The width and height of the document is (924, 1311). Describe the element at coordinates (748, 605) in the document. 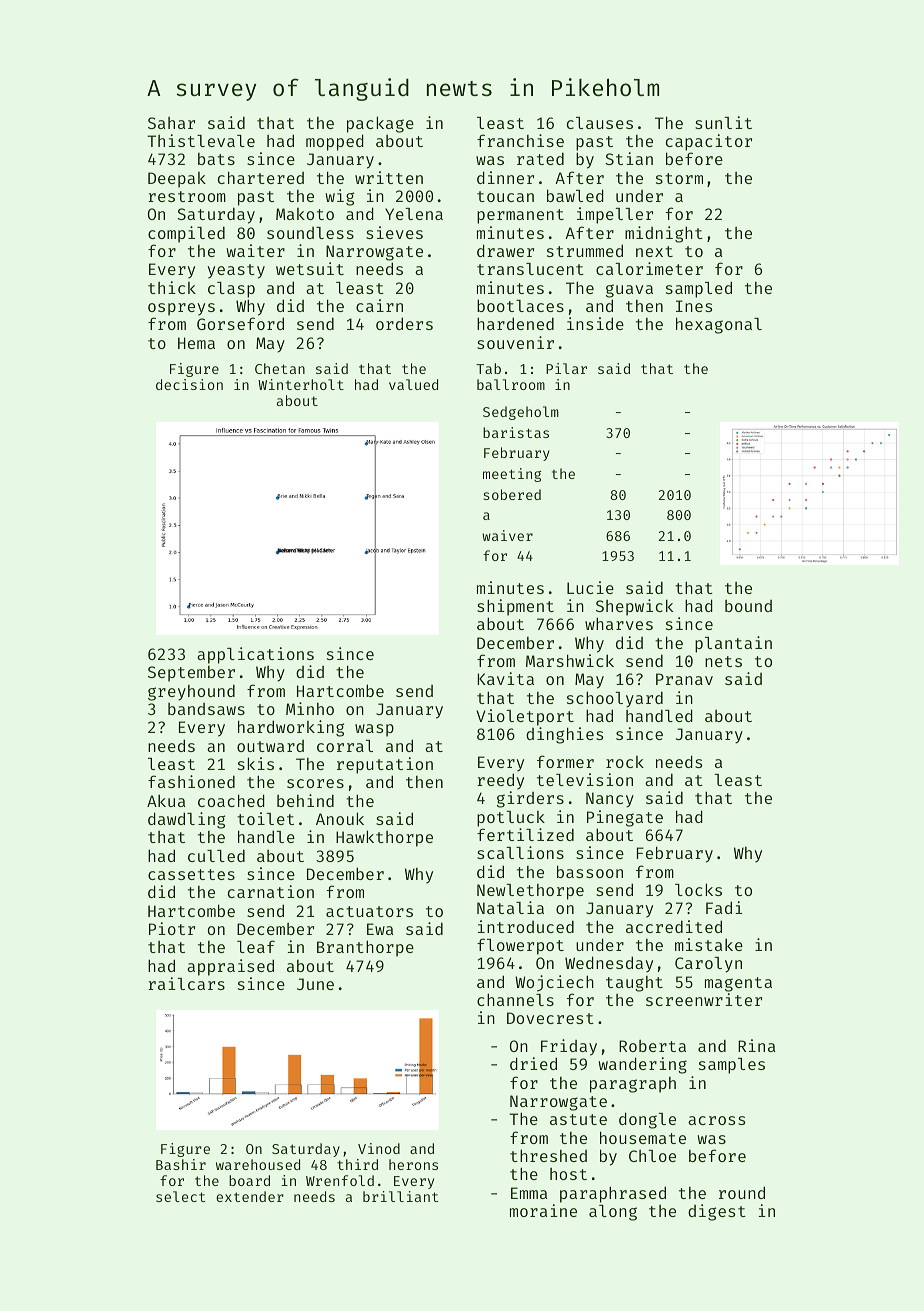

I see `bound` at that location.
